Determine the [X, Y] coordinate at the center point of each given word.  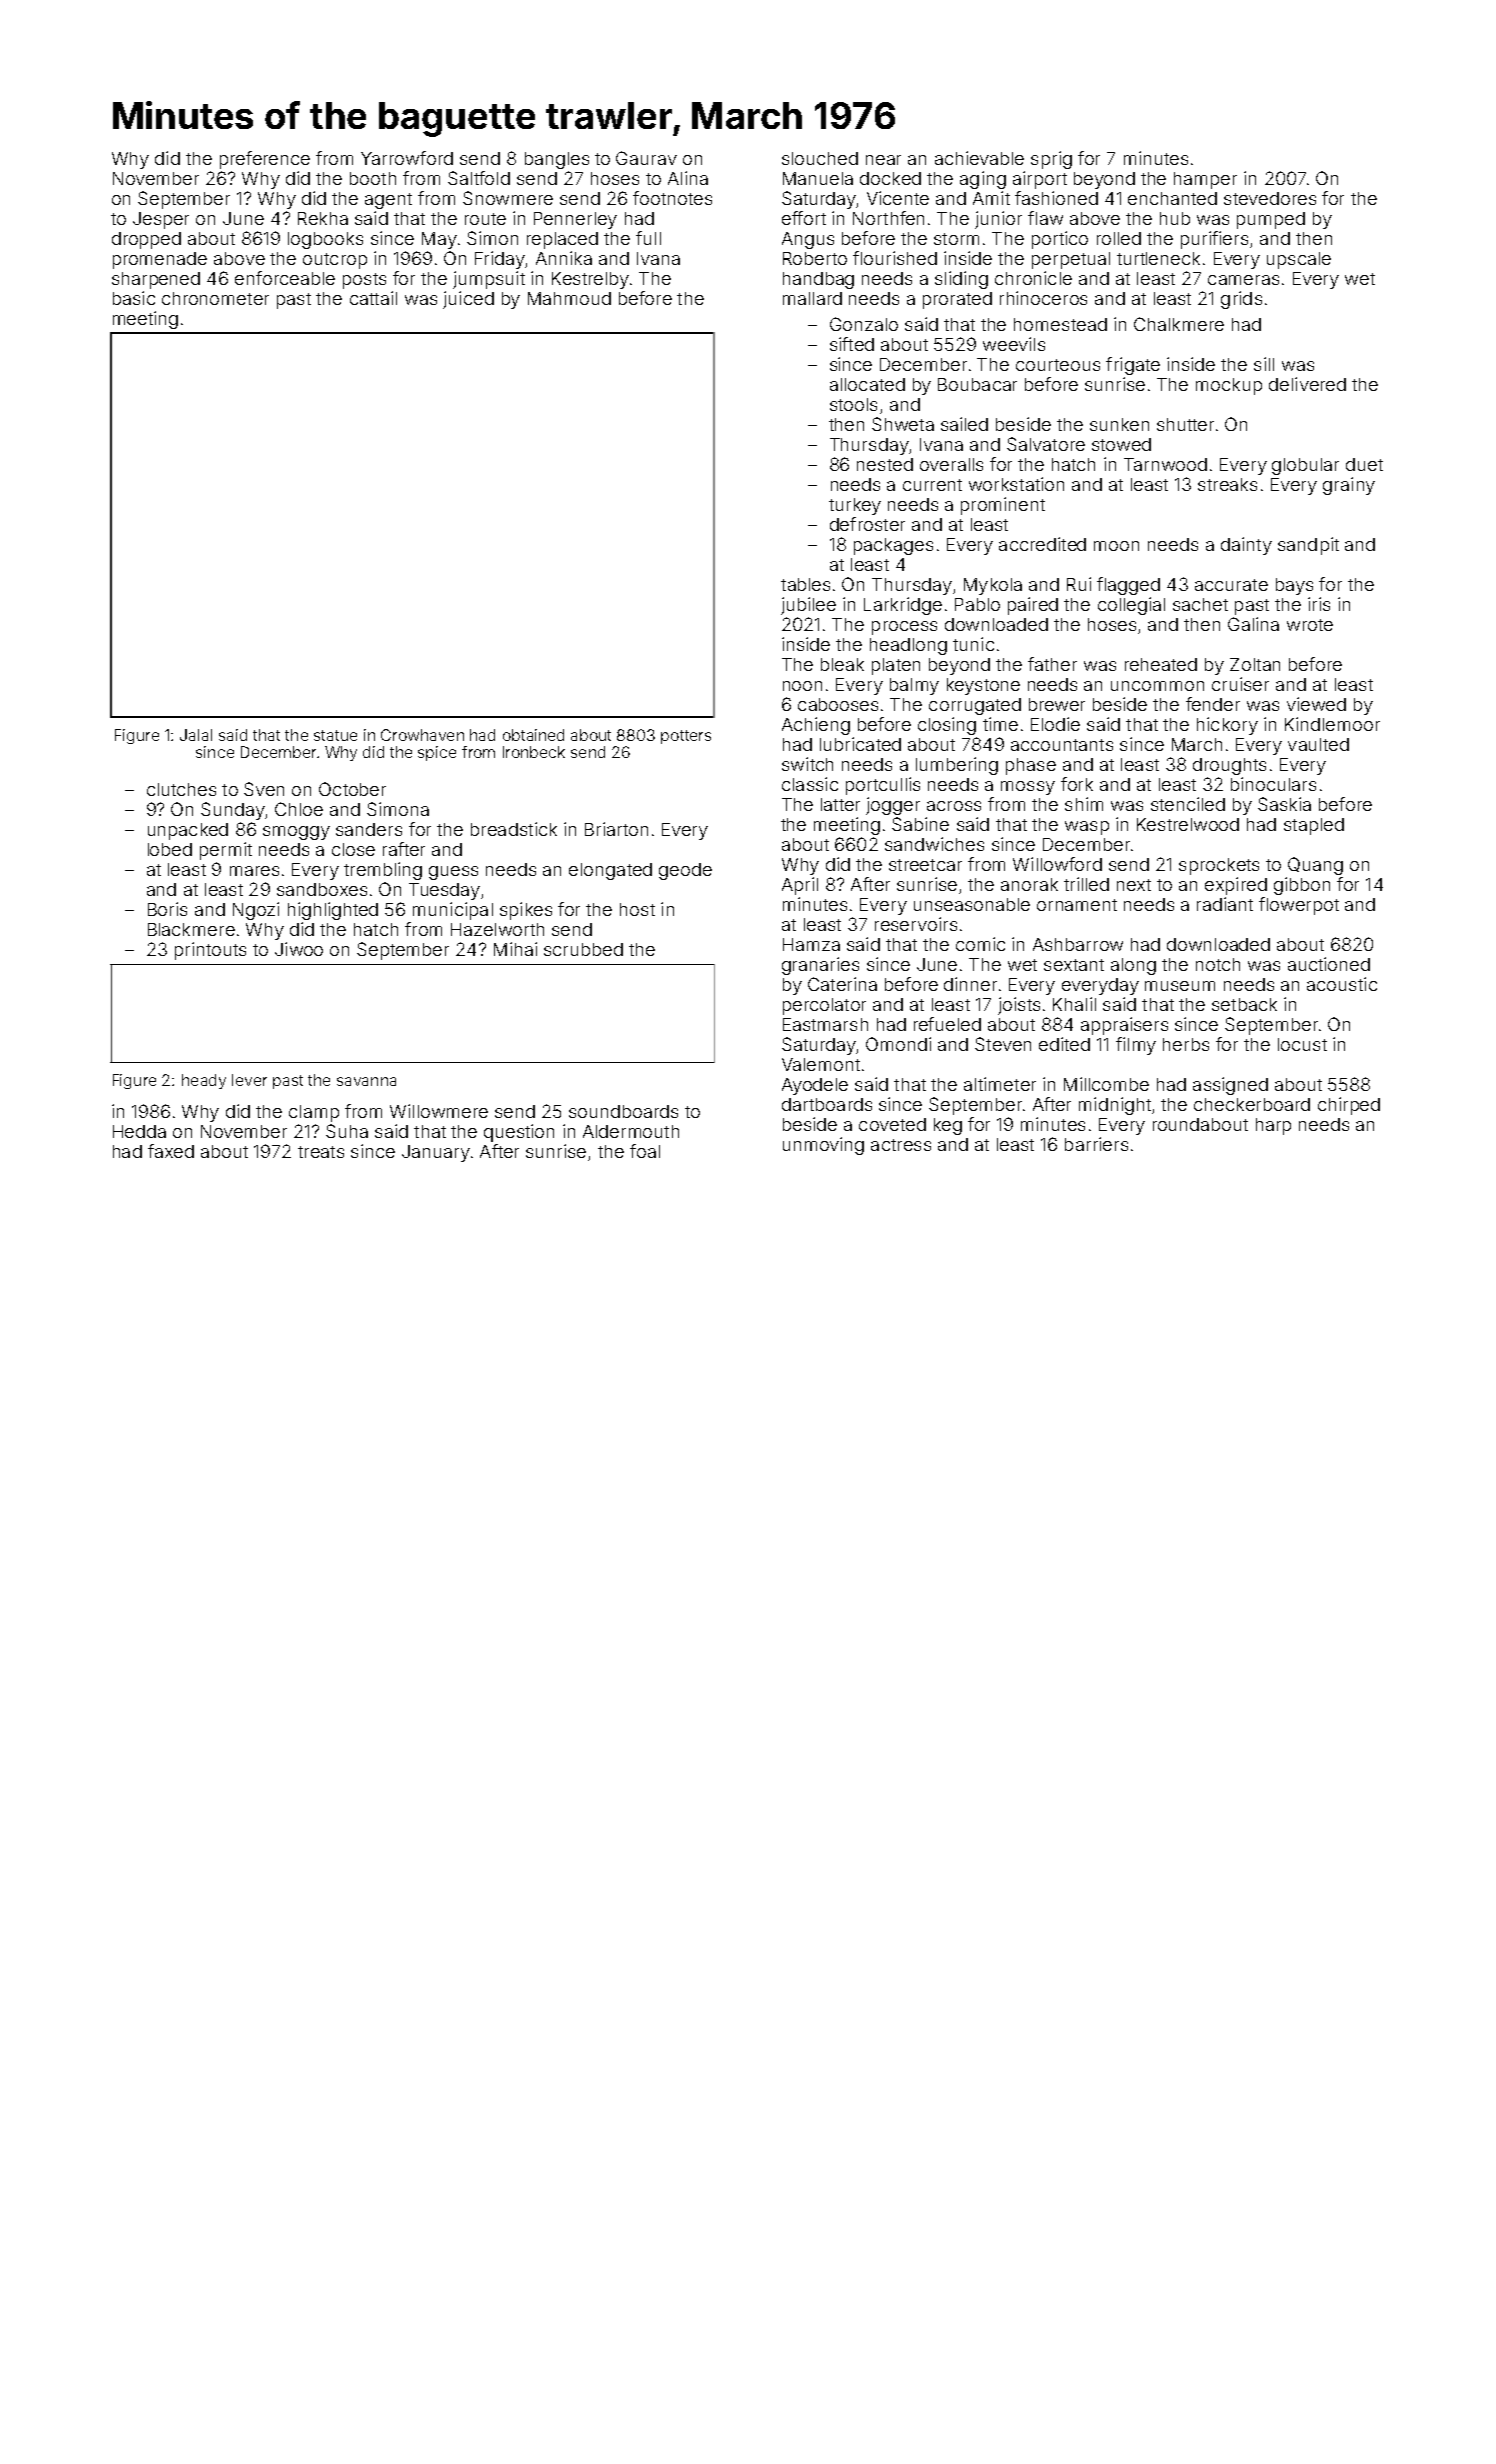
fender [1213, 704]
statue [335, 735]
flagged [1128, 586]
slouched [820, 158]
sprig [1051, 160]
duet [1364, 464]
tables [805, 584]
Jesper [161, 220]
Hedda [139, 1131]
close [353, 849]
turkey [855, 506]
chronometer [215, 298]
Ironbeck [534, 752]
